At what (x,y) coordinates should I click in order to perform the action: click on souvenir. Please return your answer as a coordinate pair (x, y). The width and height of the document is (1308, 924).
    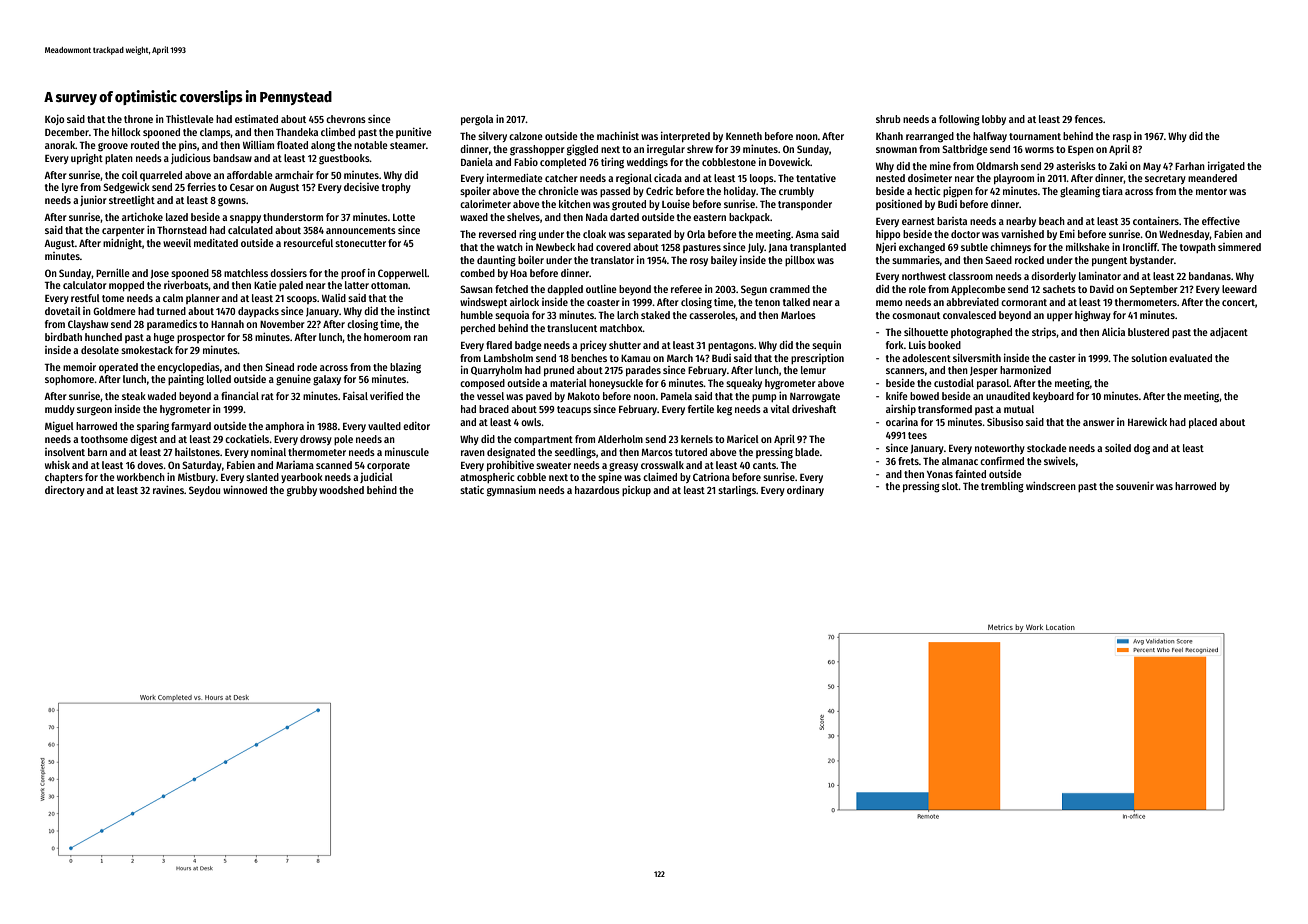
    Looking at the image, I should click on (1135, 486).
